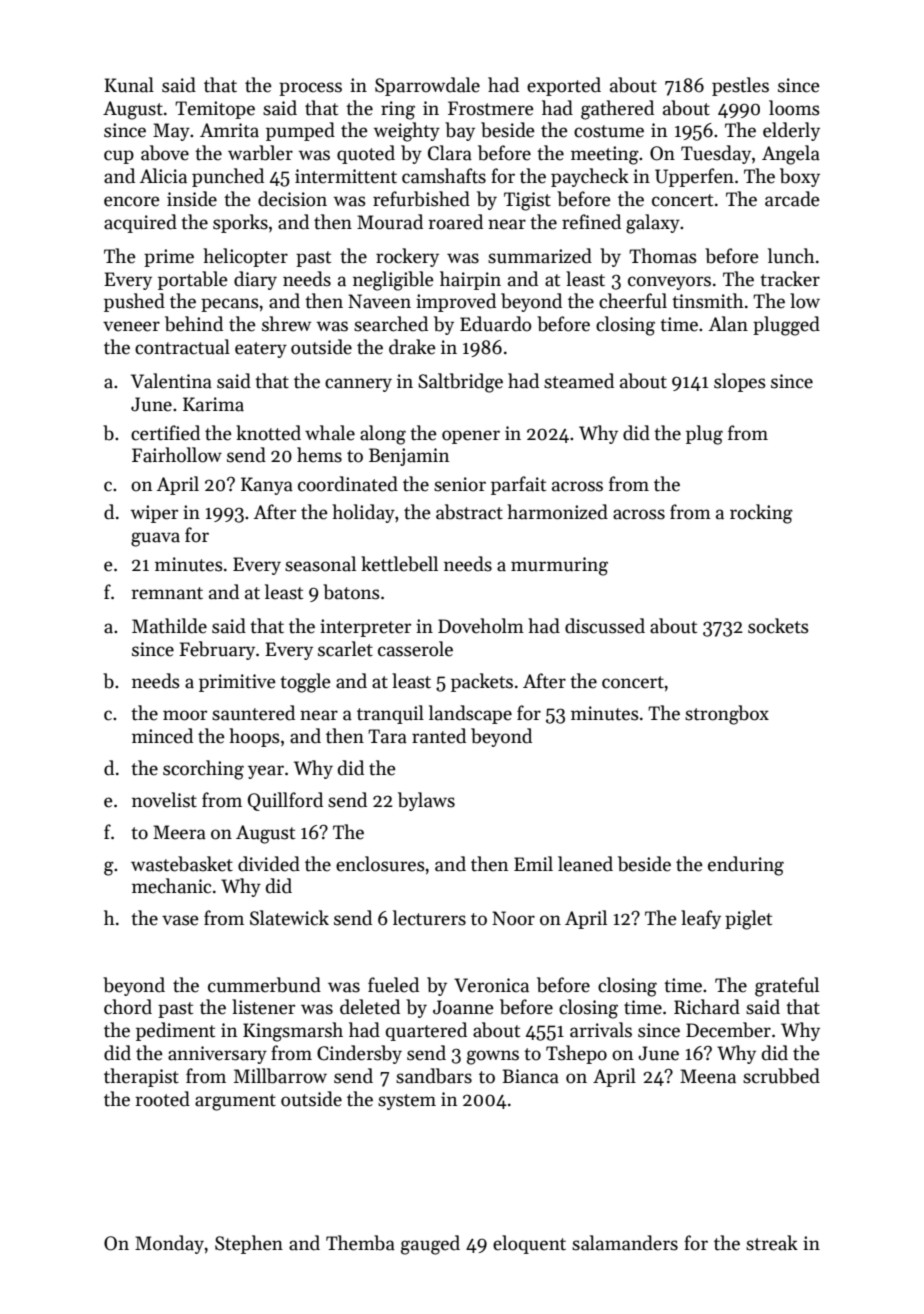 The width and height of the page is (924, 1314). Describe the element at coordinates (141, 1077) in the page. I see `therapist` at that location.
